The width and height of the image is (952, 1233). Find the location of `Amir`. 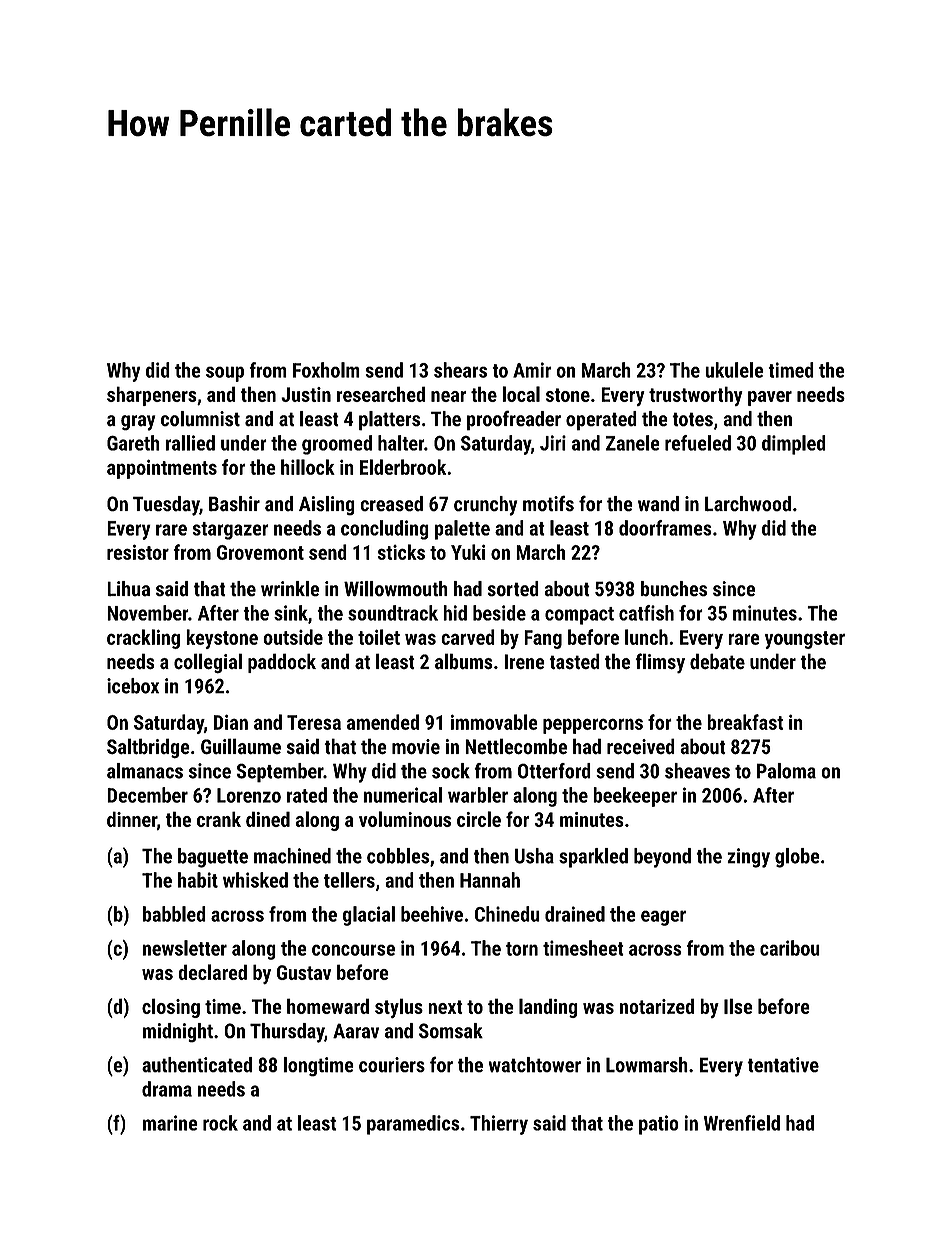

Amir is located at coordinates (532, 370).
